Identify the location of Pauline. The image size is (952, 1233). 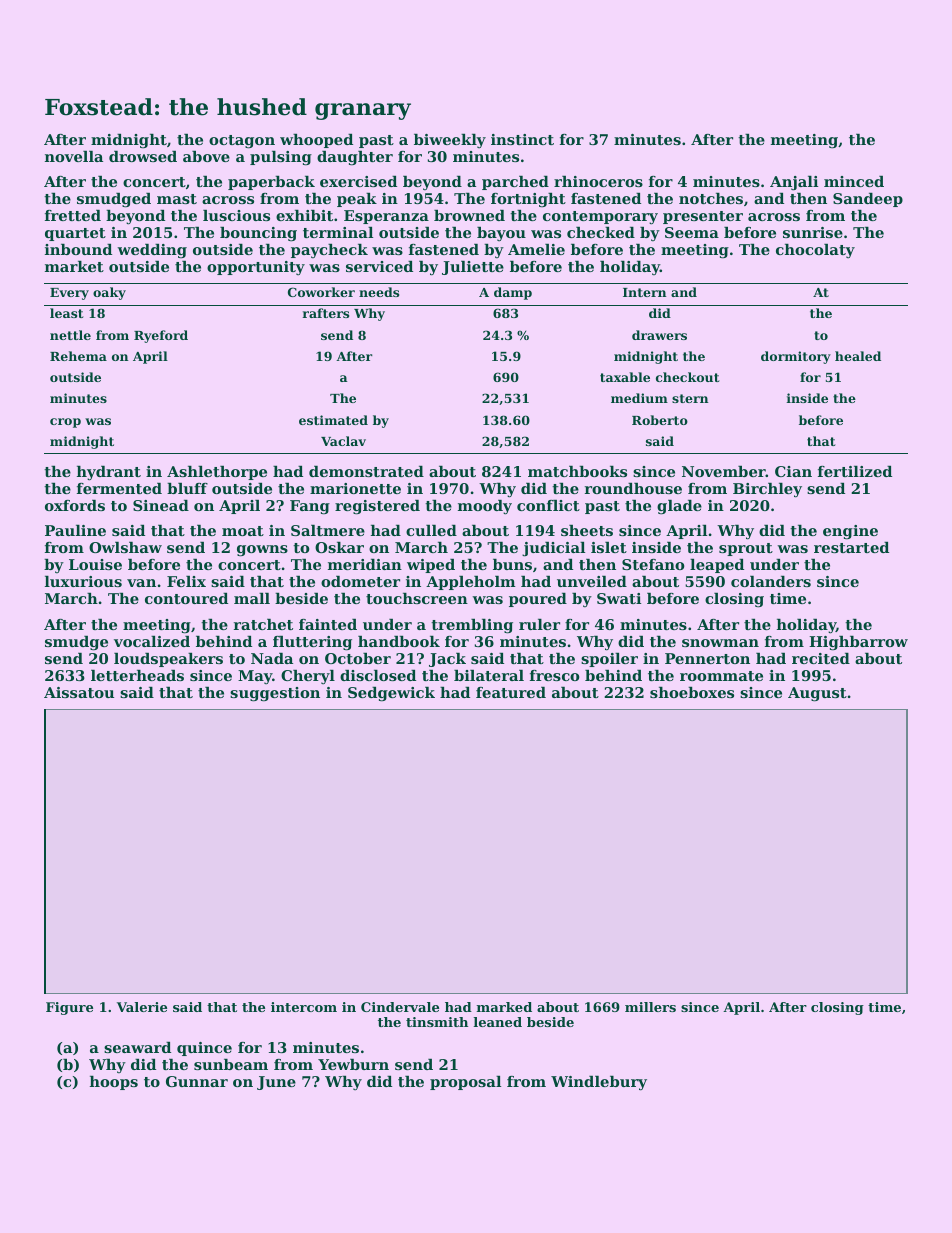
(75, 530).
